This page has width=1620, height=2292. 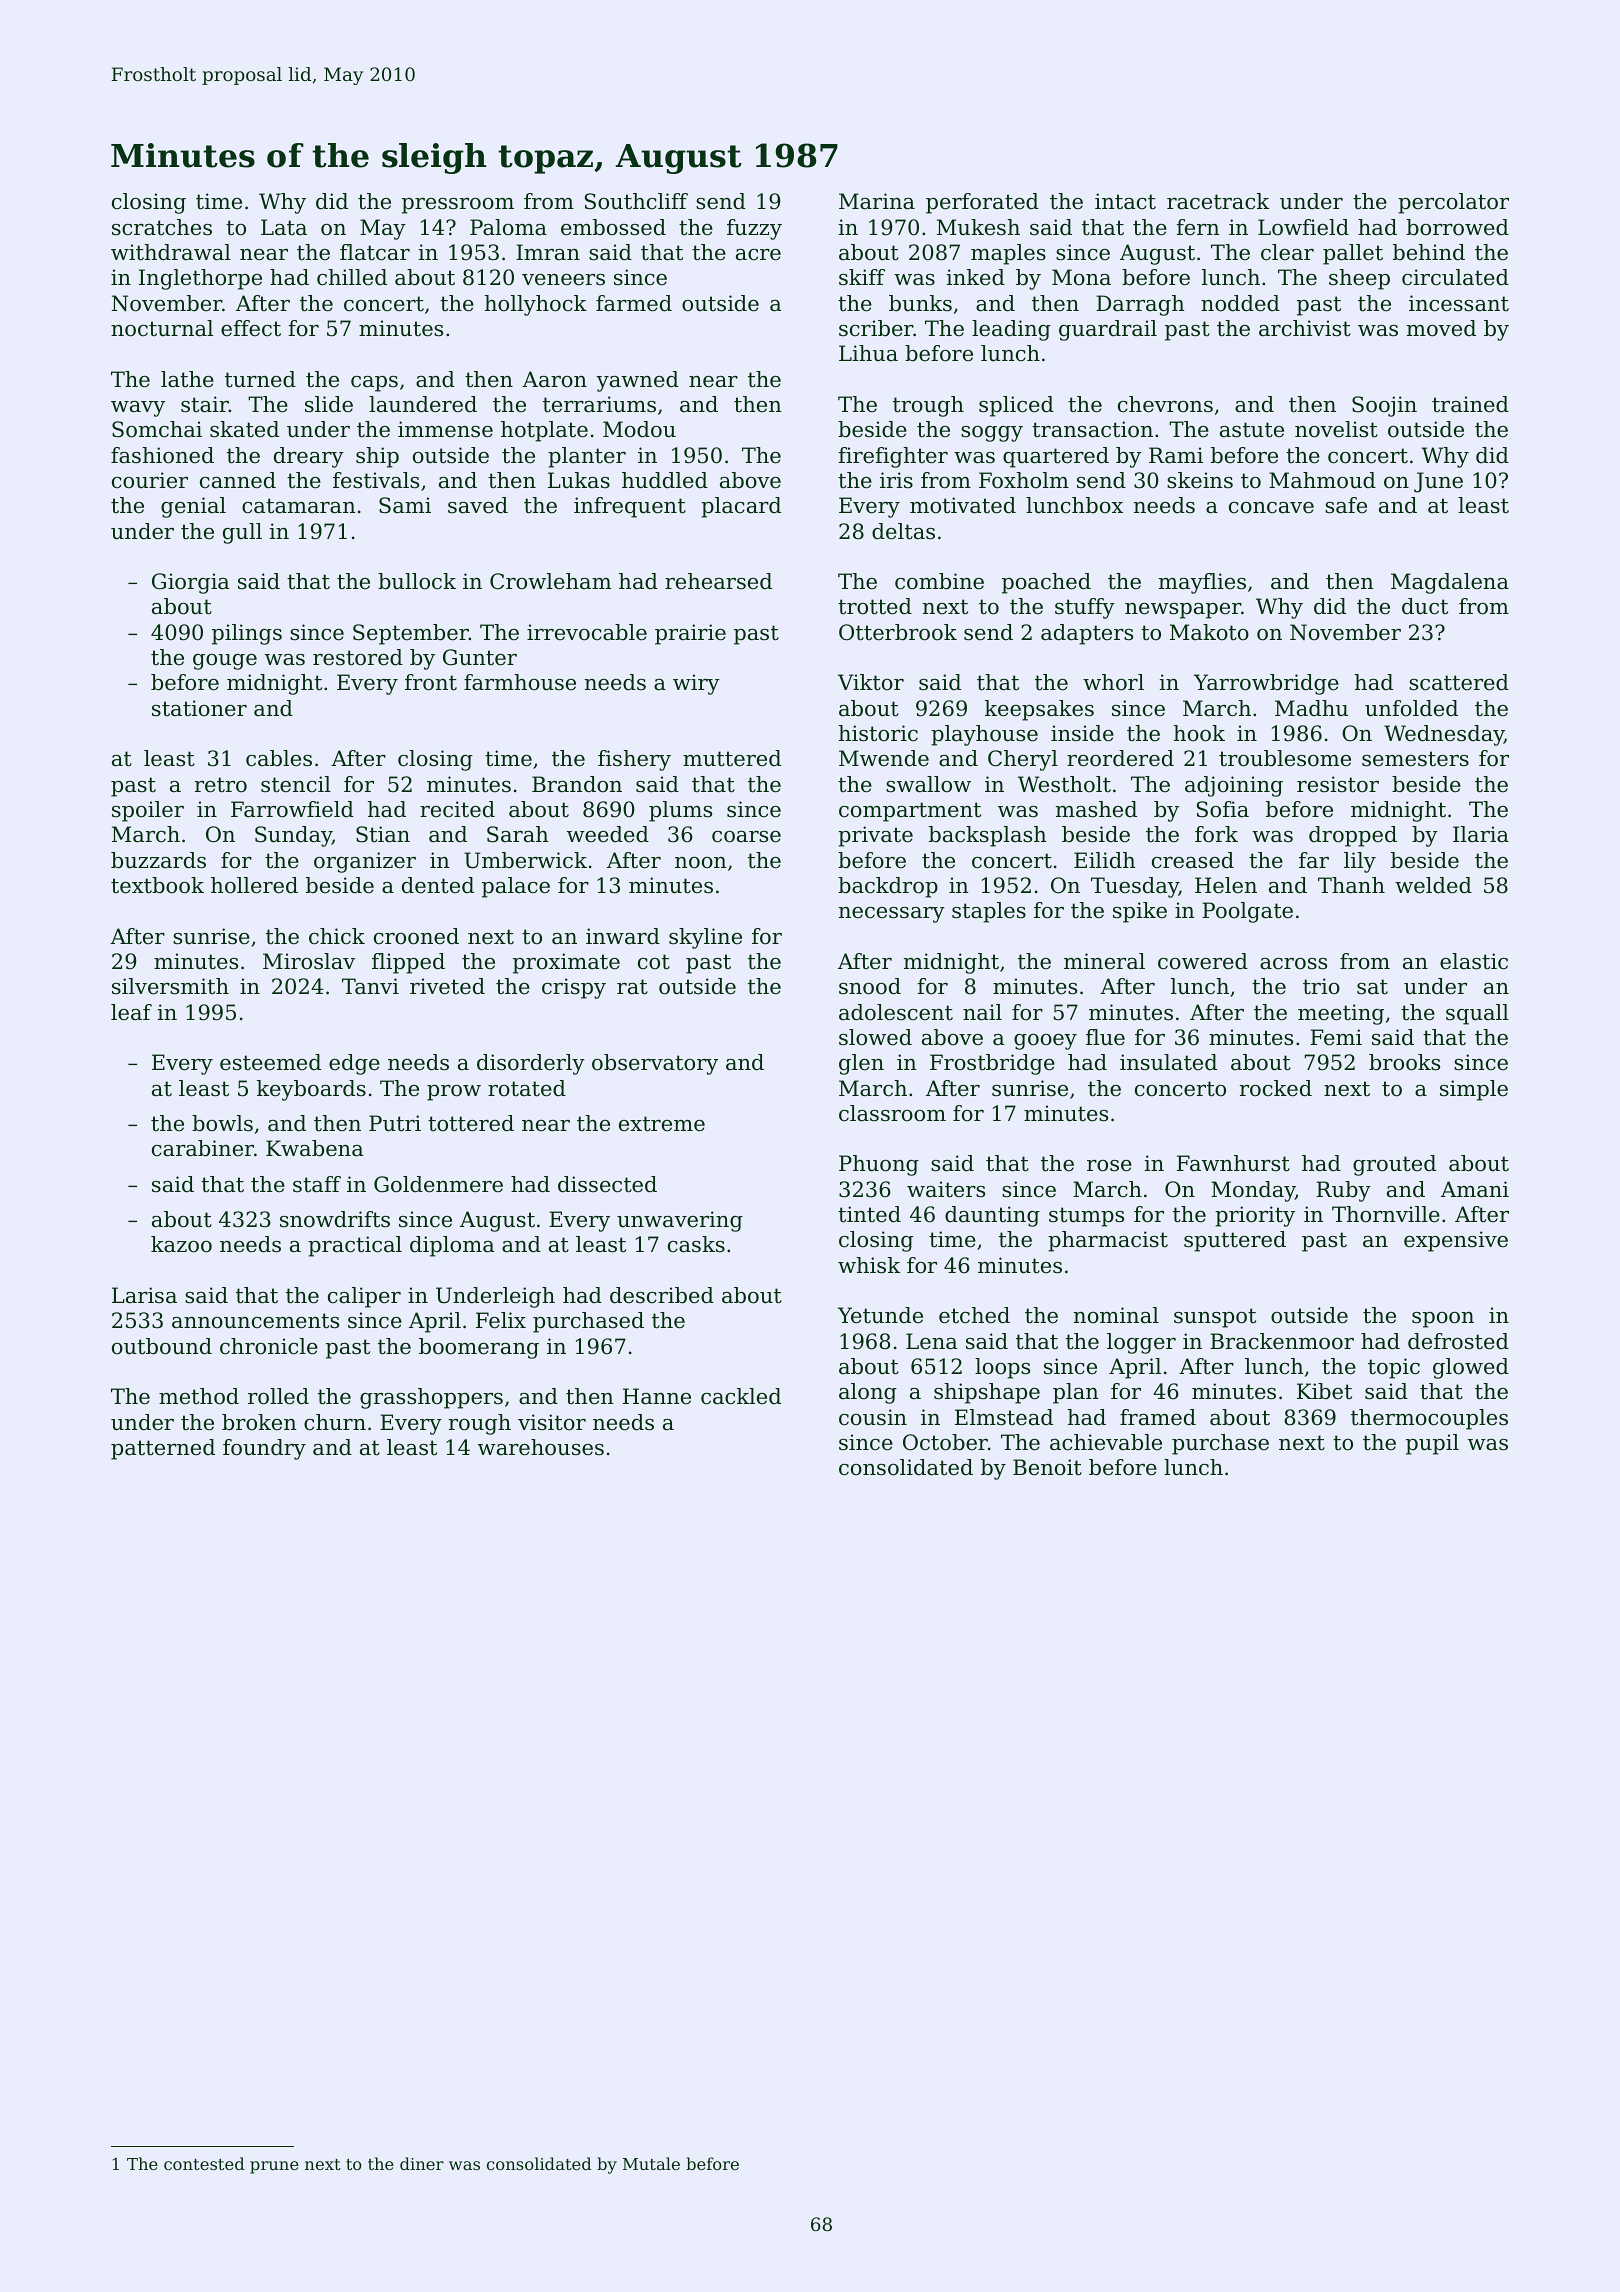 I want to click on warehouses, so click(x=541, y=1447).
